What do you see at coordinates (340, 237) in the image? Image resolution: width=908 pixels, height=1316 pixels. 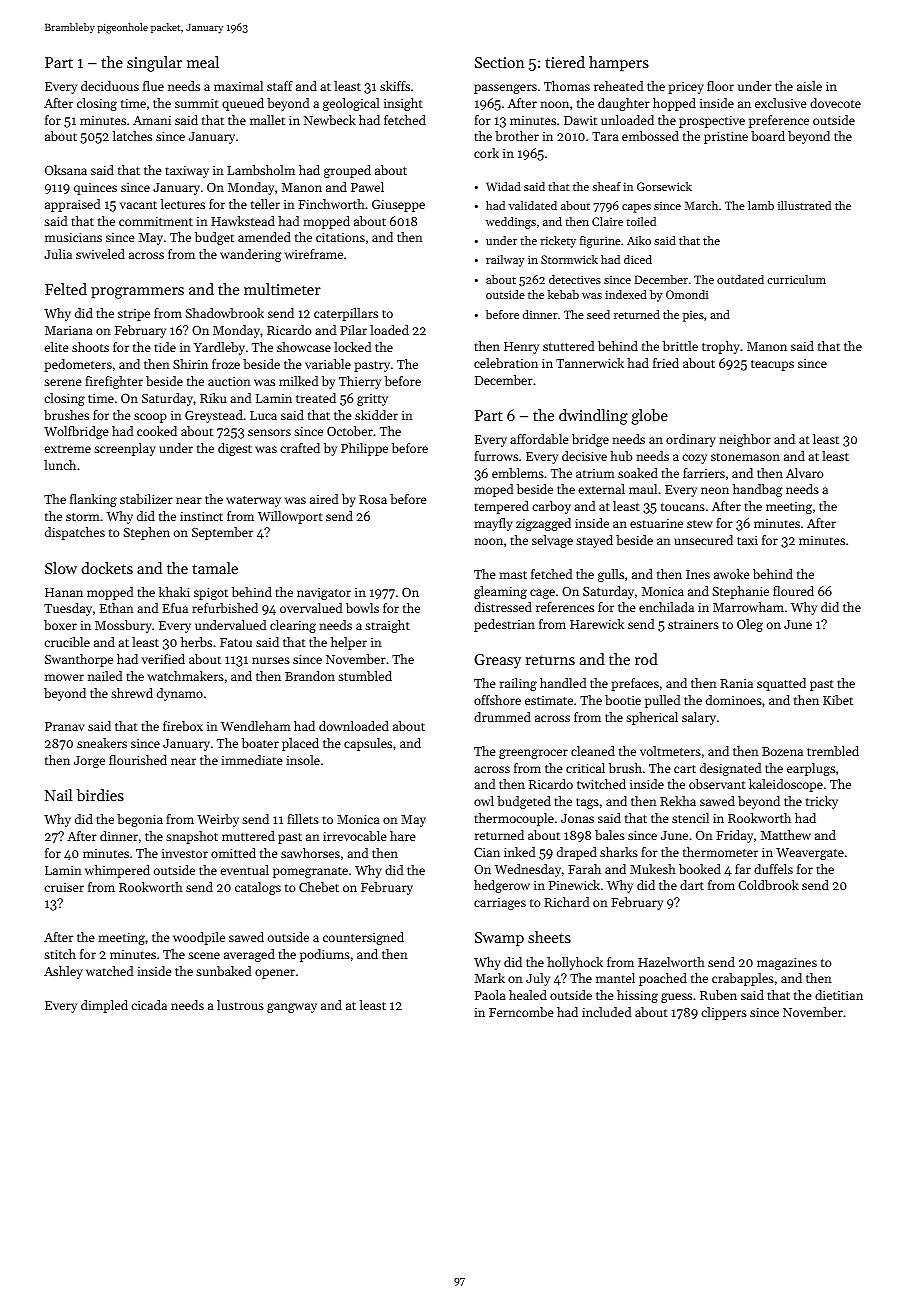 I see `citations` at bounding box center [340, 237].
